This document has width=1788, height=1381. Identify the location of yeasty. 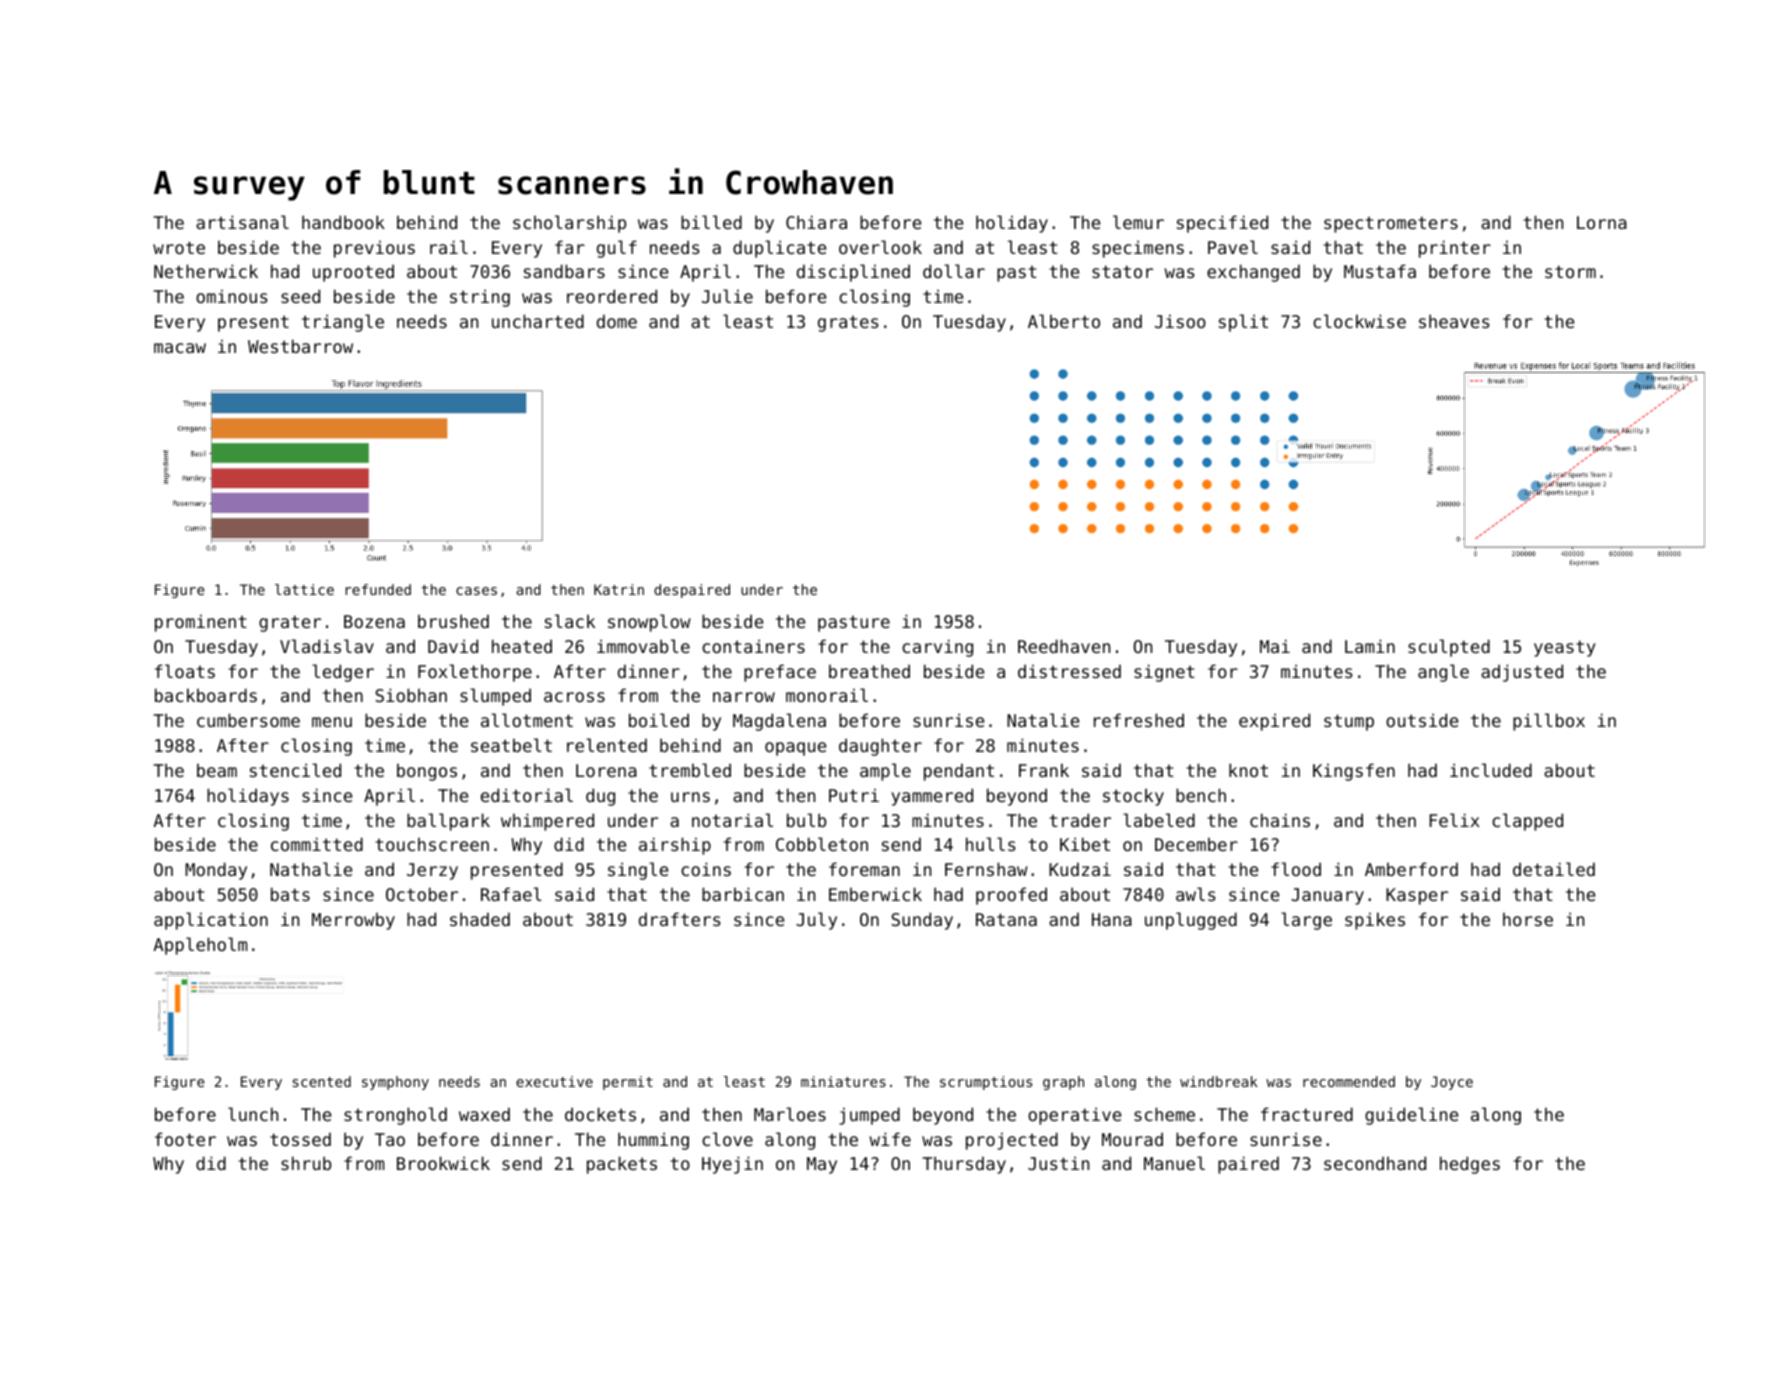
(1565, 648).
